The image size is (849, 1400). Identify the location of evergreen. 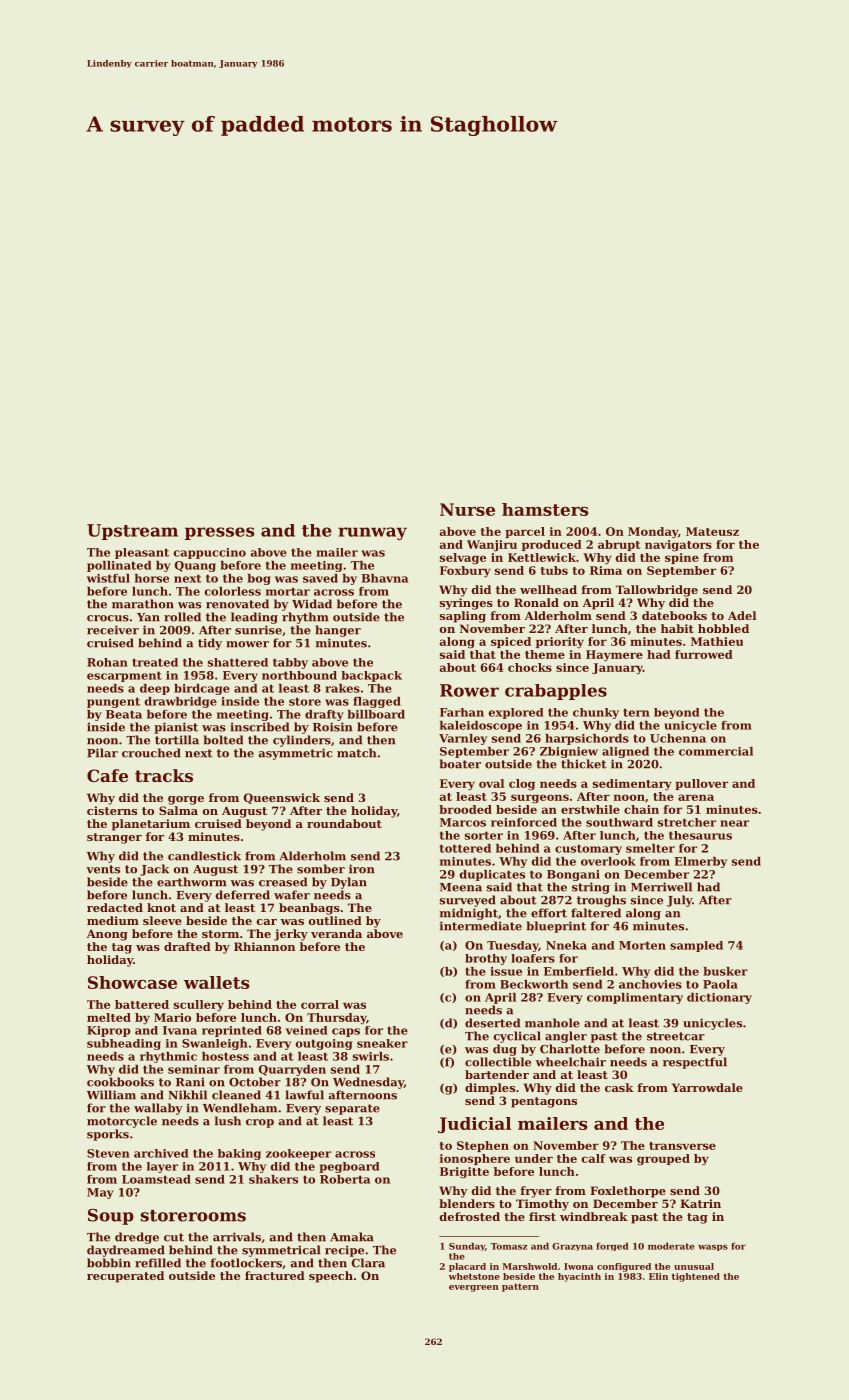
(474, 1288).
